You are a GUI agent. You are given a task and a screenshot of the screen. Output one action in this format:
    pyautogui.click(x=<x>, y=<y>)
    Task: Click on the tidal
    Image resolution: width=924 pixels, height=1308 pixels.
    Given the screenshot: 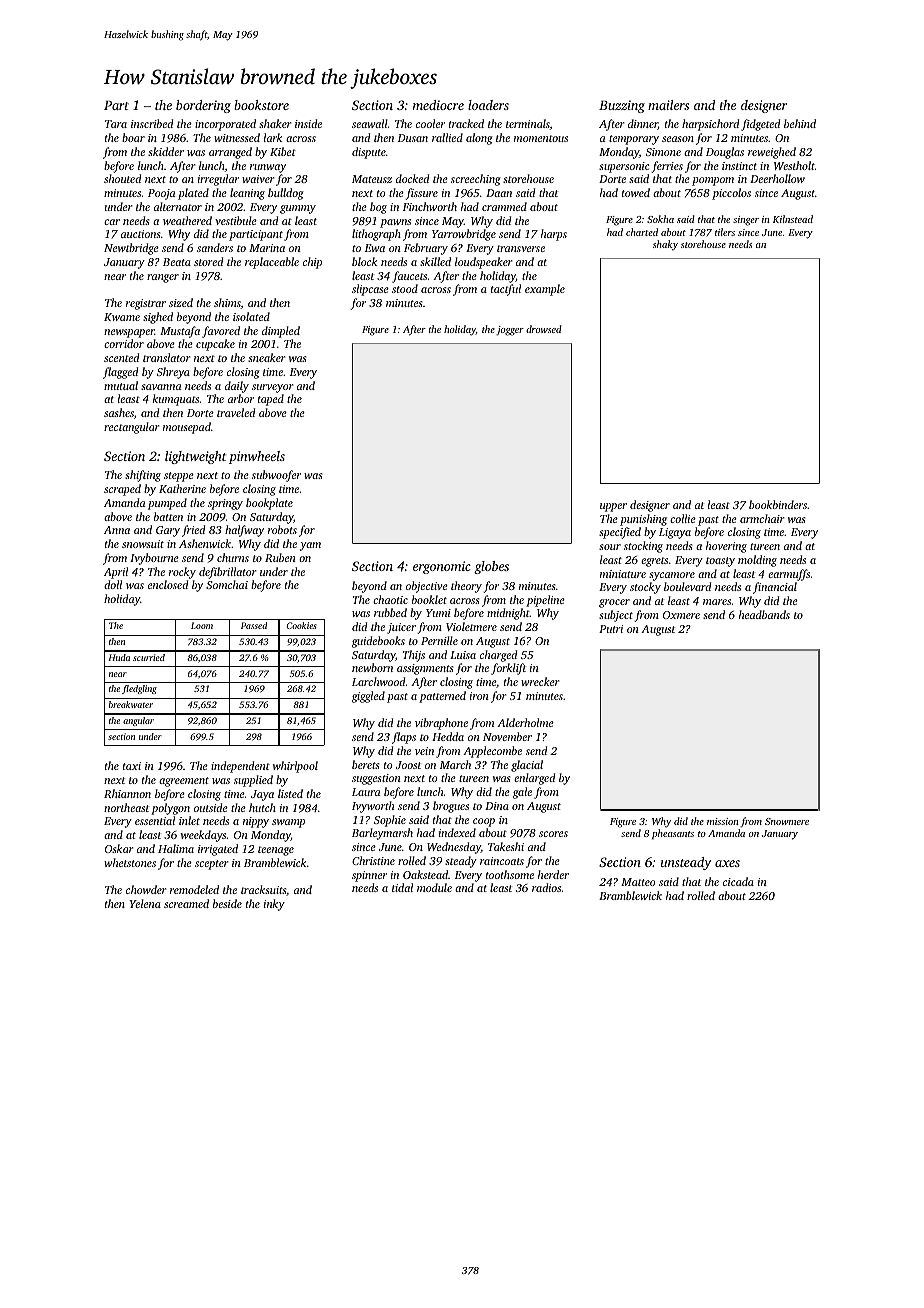 What is the action you would take?
    pyautogui.click(x=402, y=887)
